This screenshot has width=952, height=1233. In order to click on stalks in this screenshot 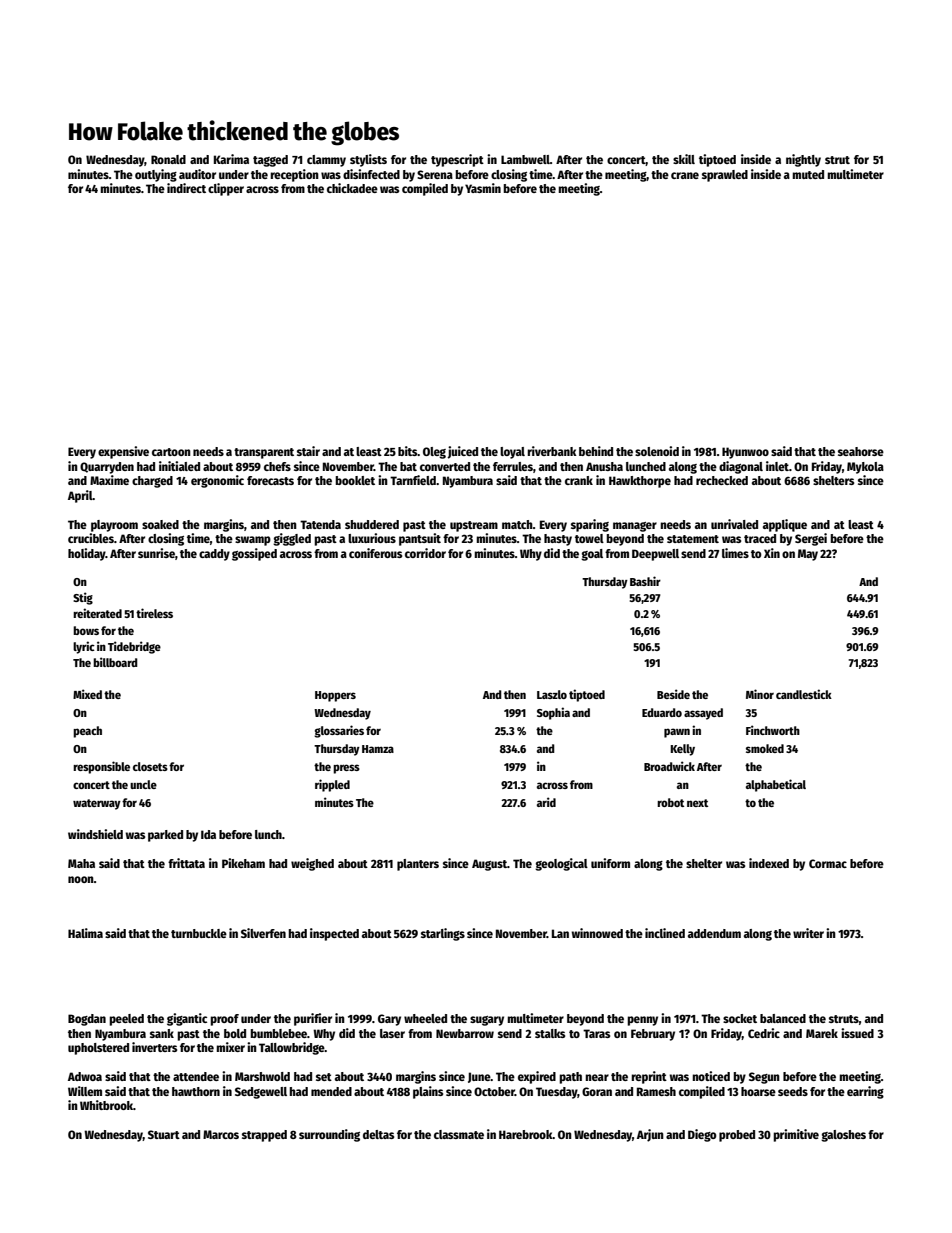, I will do `click(550, 1033)`.
